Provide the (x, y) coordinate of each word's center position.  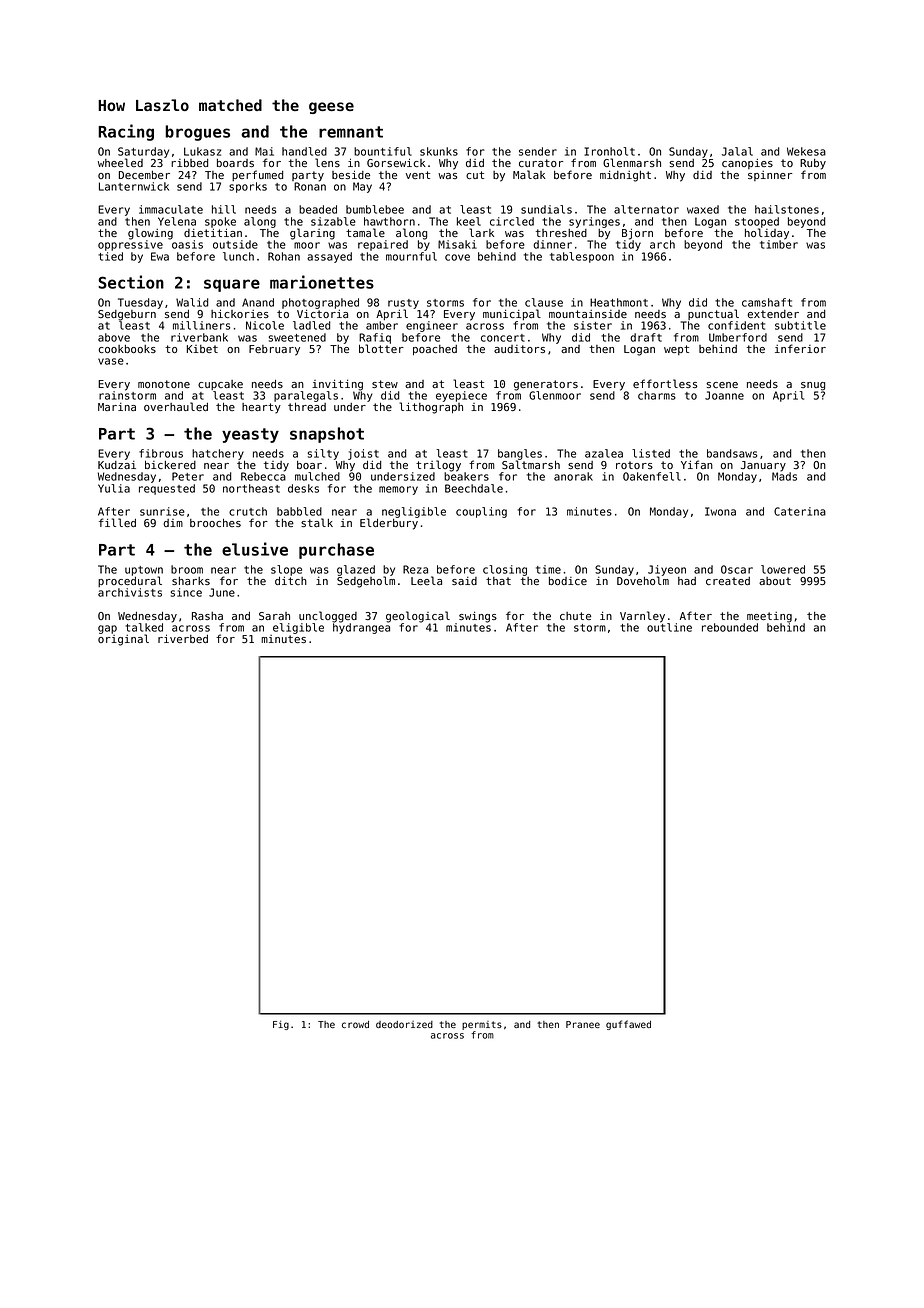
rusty (403, 304)
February (274, 350)
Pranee (583, 1024)
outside (235, 244)
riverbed (183, 638)
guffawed (628, 1025)
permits (482, 1025)
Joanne (724, 395)
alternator (646, 209)
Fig (281, 1025)
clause (544, 302)
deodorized (404, 1024)
